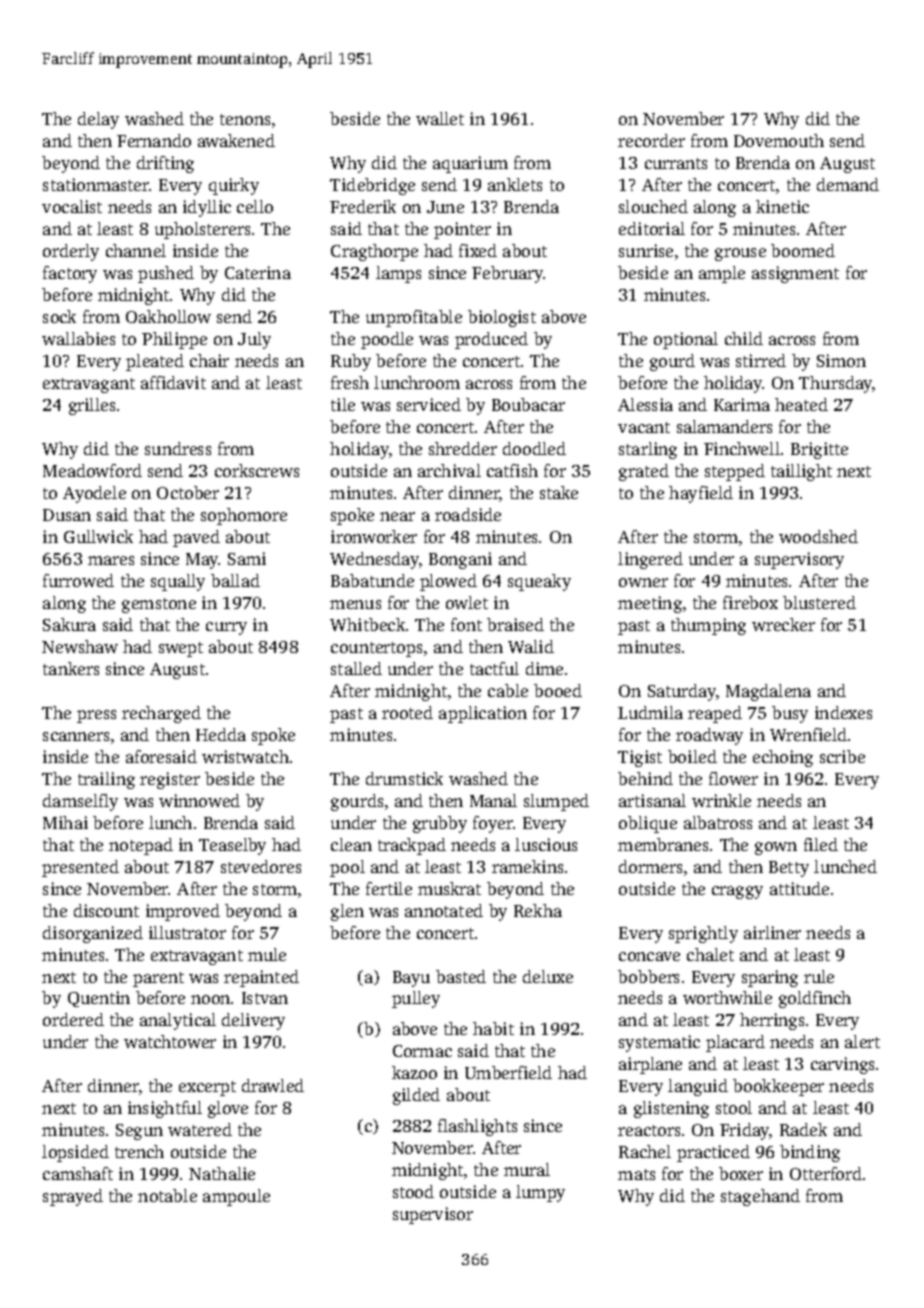  I want to click on application, so click(483, 714).
